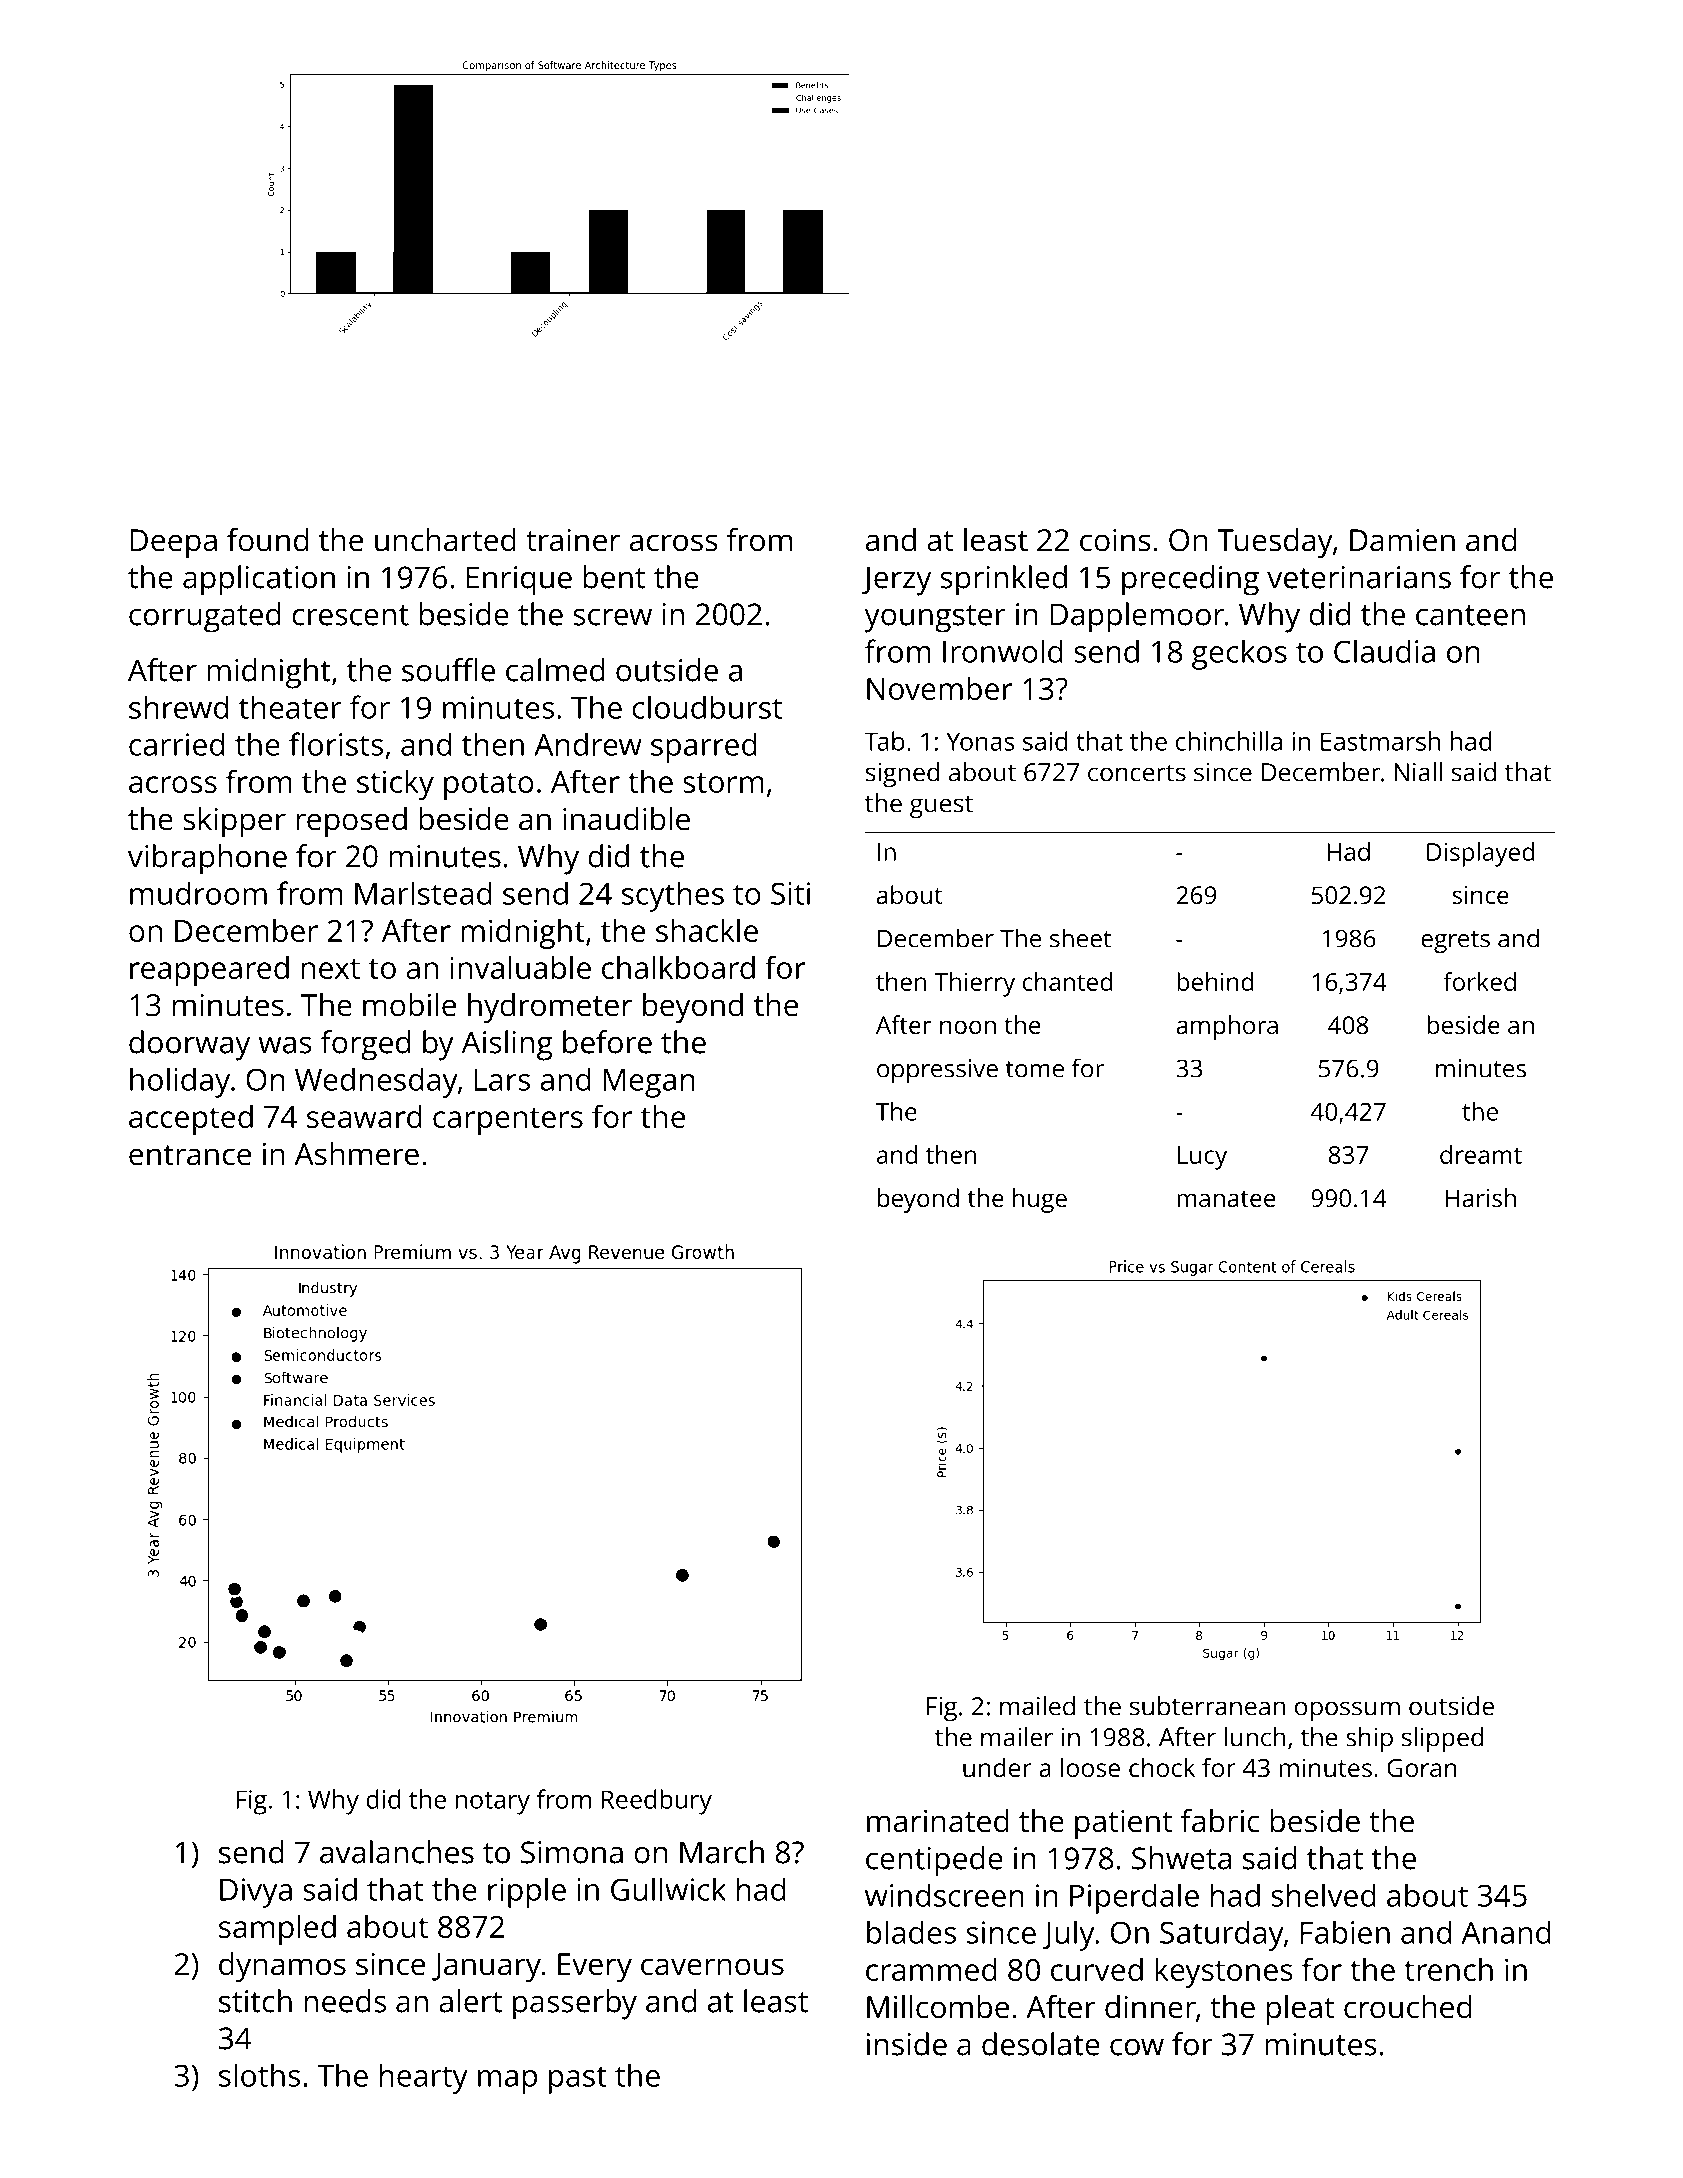 The height and width of the document is (2178, 1683). What do you see at coordinates (190, 1155) in the document?
I see `entrance` at bounding box center [190, 1155].
